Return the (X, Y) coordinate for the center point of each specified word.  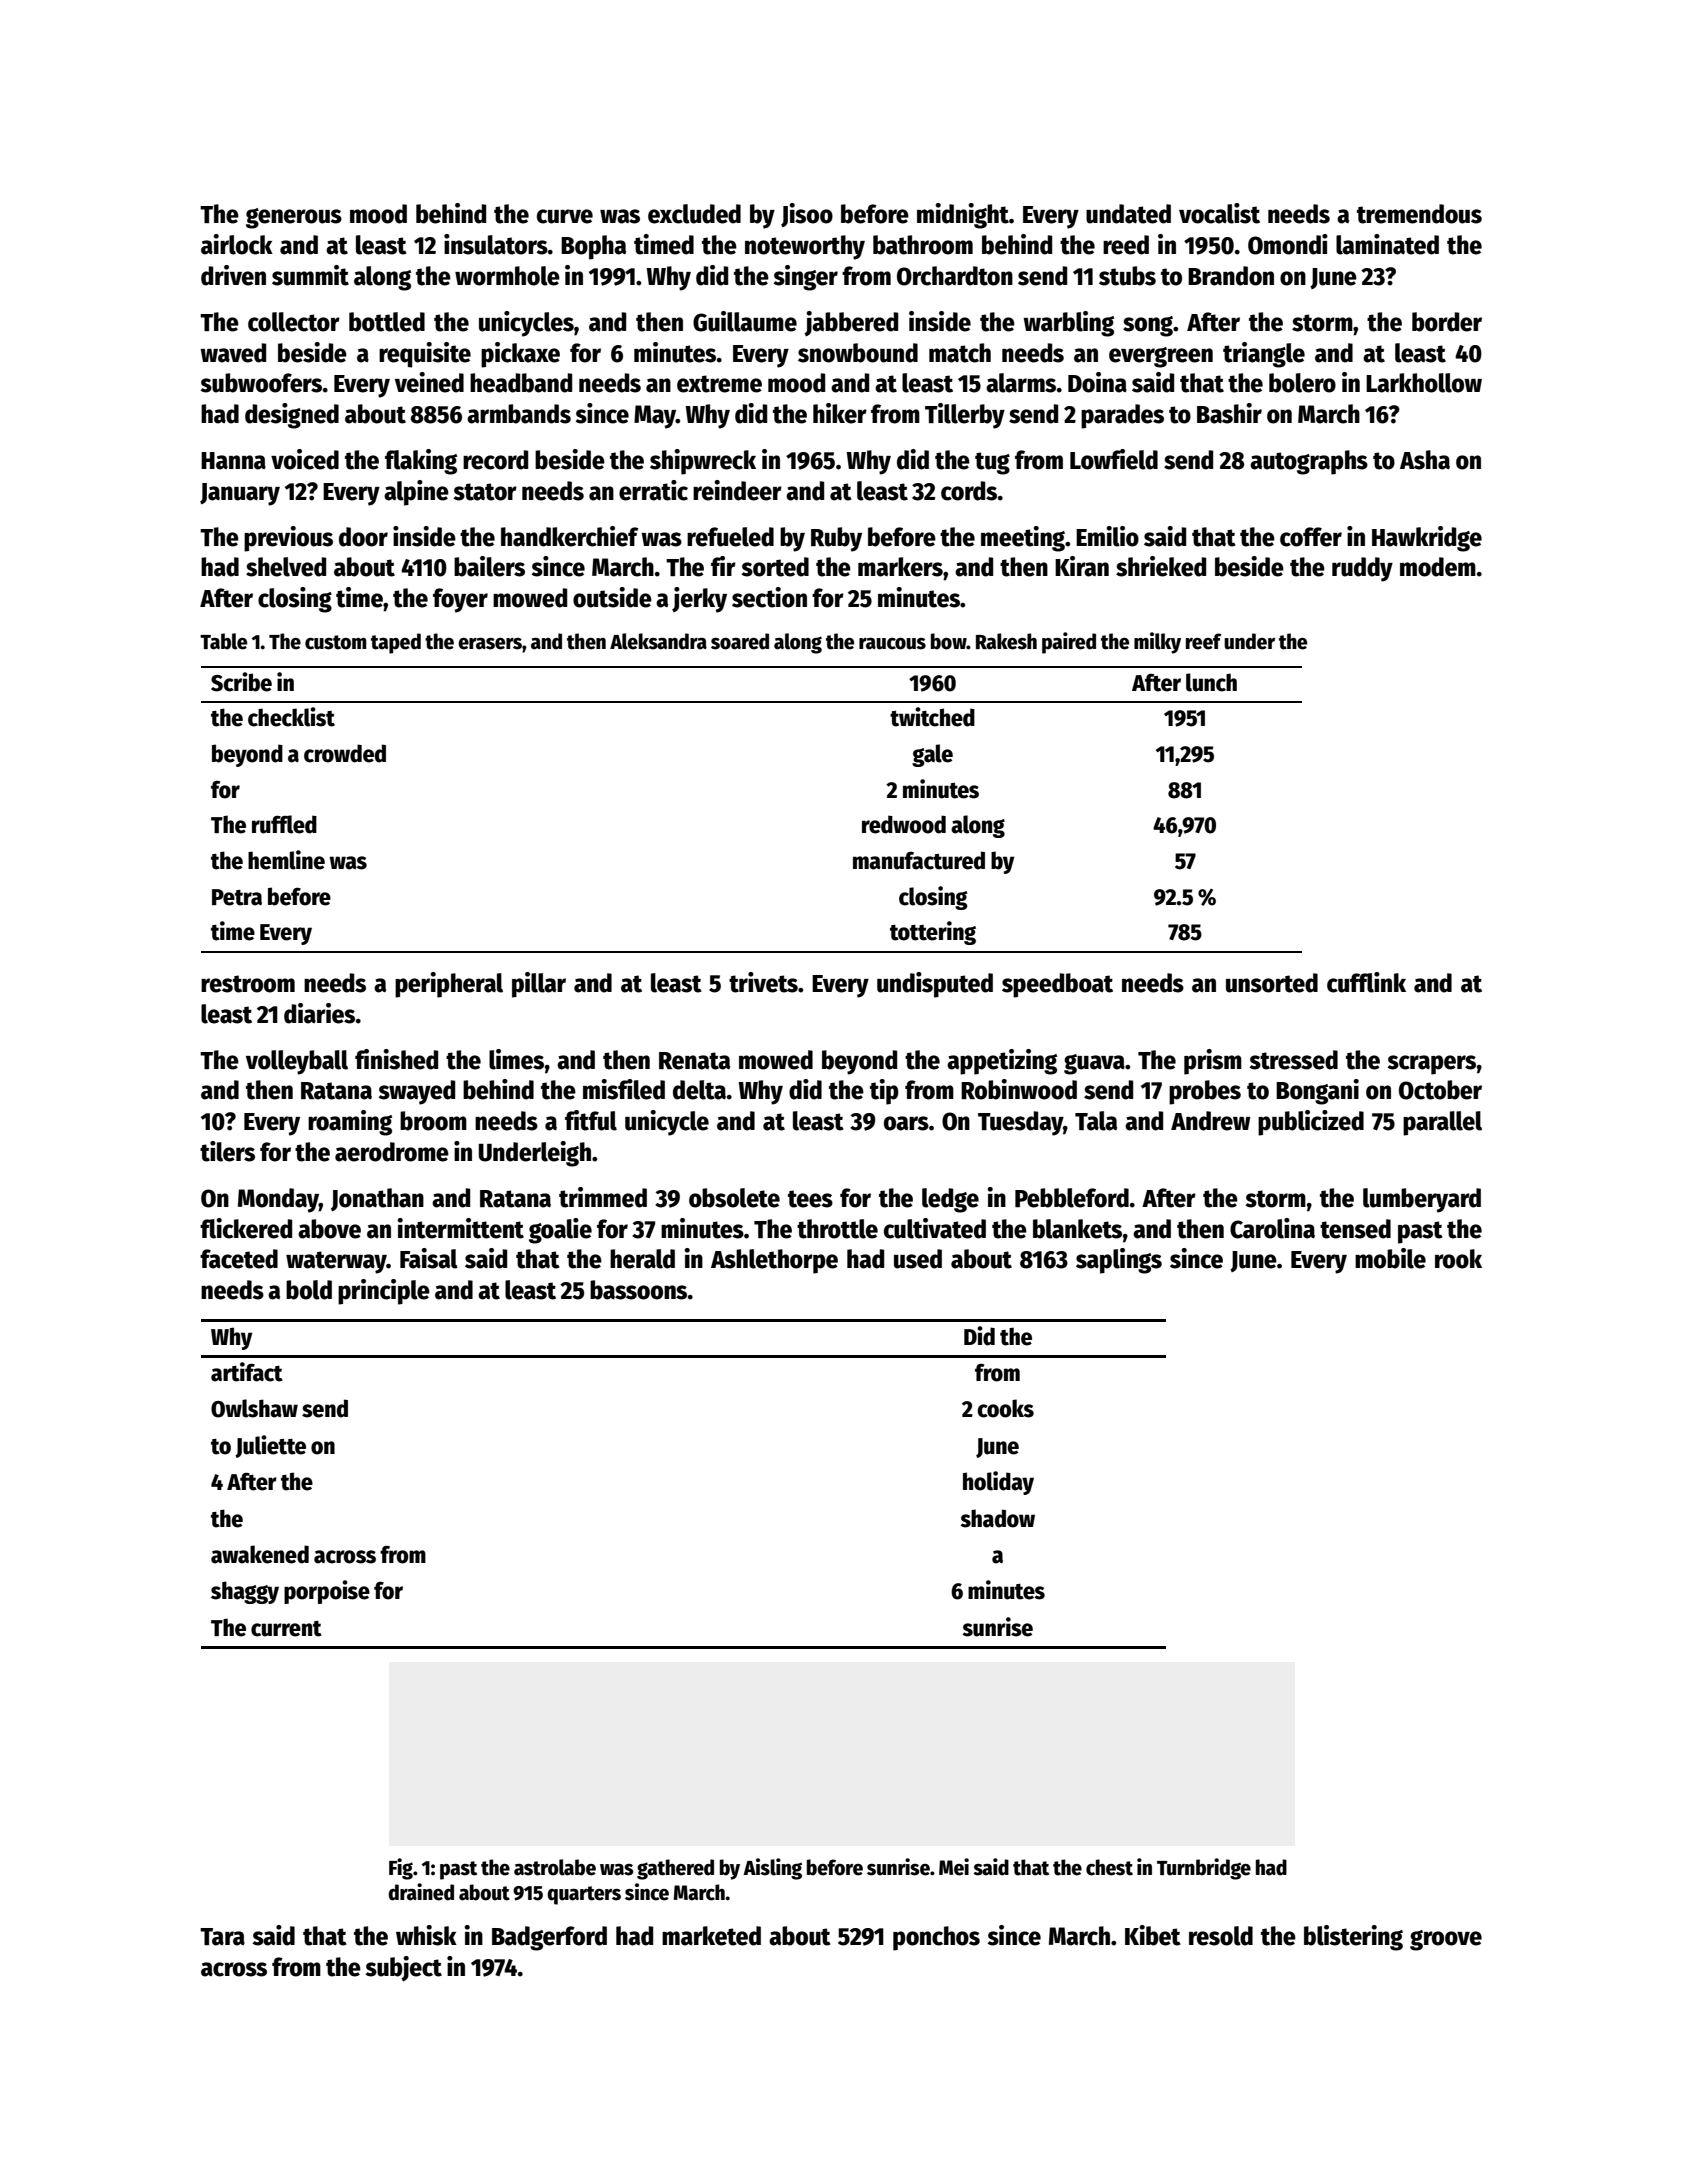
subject (403, 1968)
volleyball (297, 1062)
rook (1458, 1259)
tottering (933, 933)
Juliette (270, 1446)
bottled (387, 322)
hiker (840, 413)
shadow (997, 1518)
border (1447, 322)
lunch (1211, 682)
